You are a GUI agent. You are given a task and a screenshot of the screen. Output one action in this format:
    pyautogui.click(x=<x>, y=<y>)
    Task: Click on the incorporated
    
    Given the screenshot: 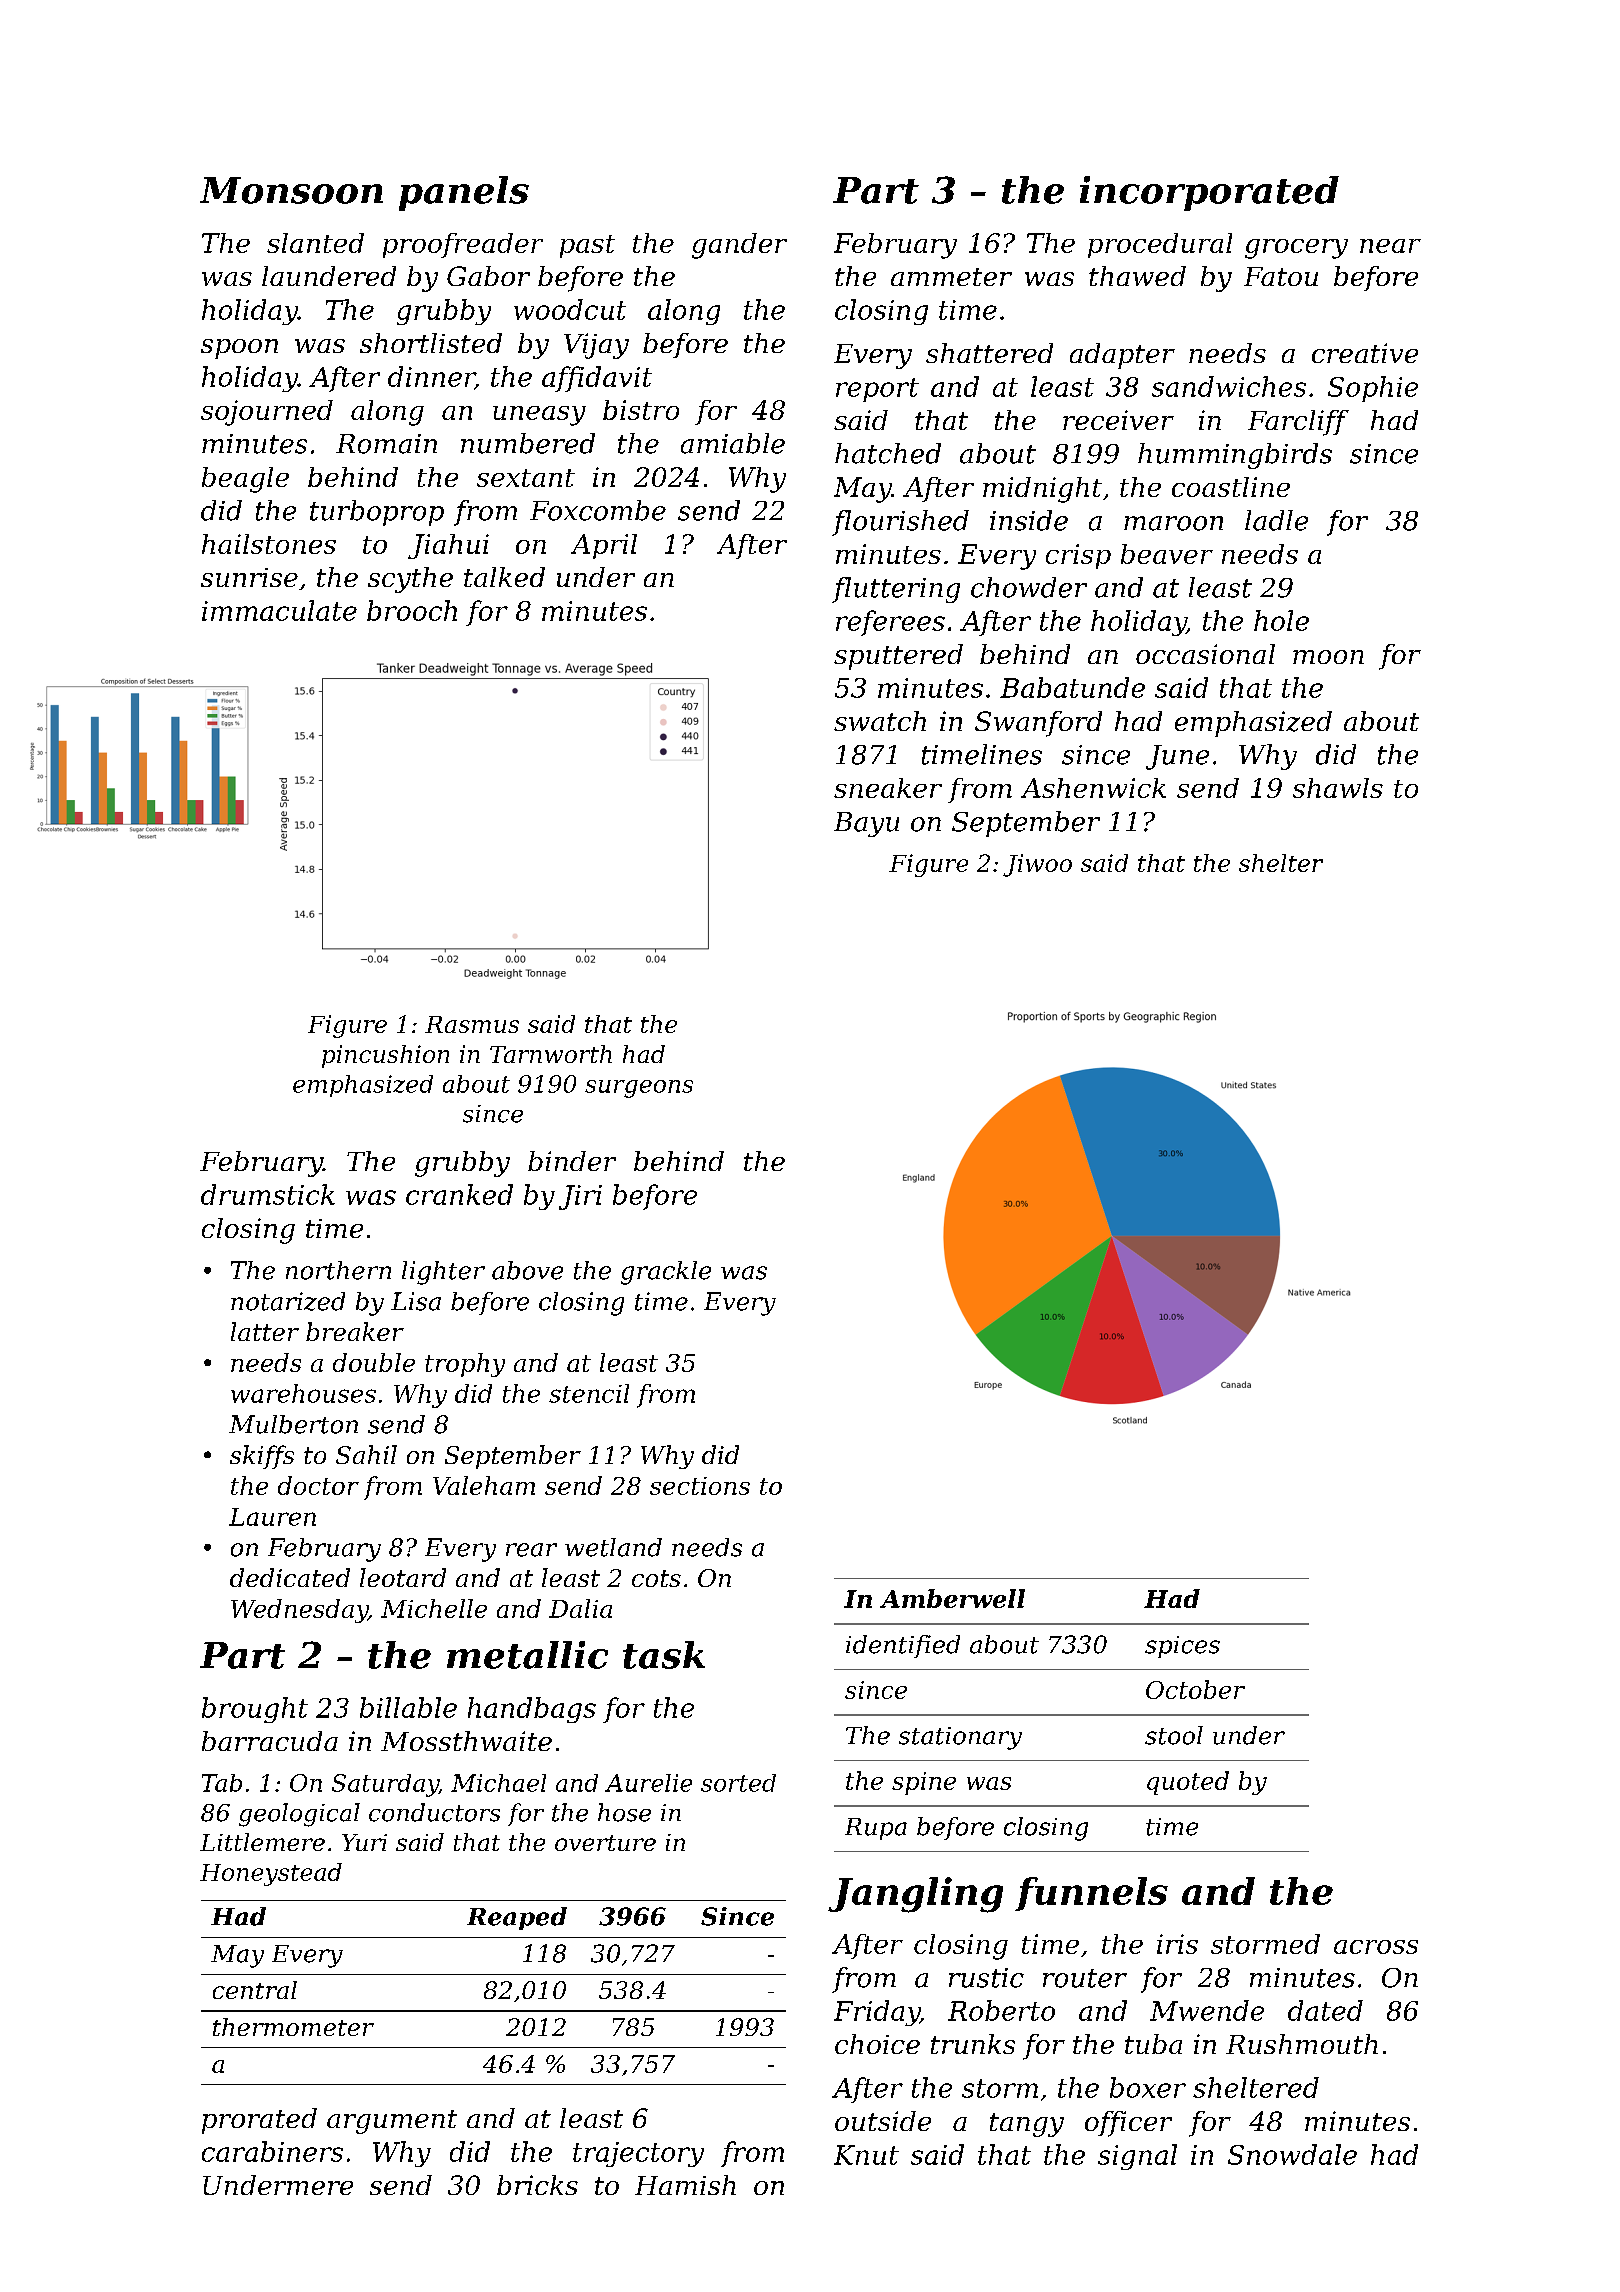 What is the action you would take?
    pyautogui.click(x=1209, y=193)
